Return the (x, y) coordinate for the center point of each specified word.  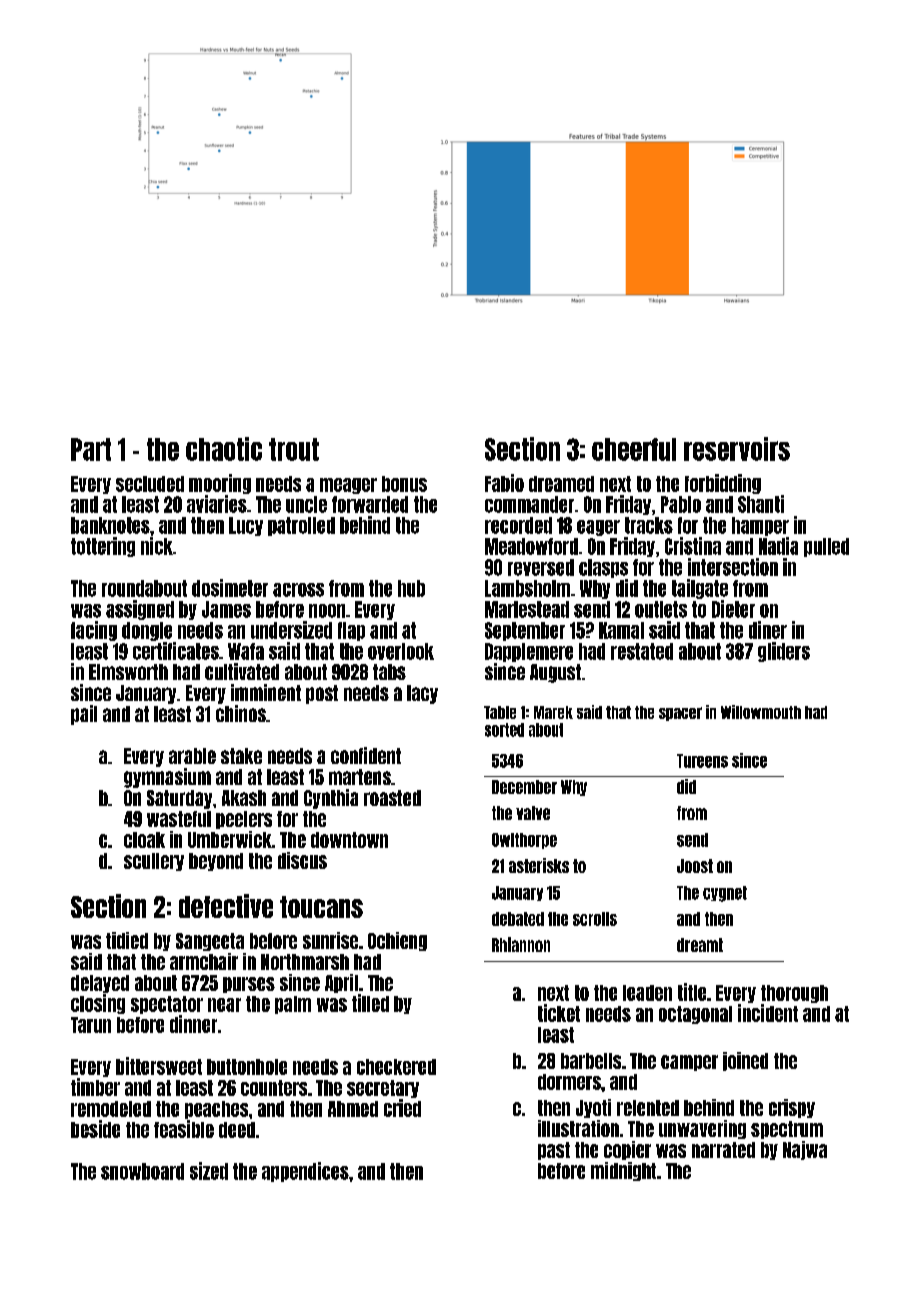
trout (294, 449)
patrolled (301, 526)
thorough (794, 994)
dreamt (700, 945)
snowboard (142, 1171)
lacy (422, 694)
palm (293, 1005)
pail (84, 715)
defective (226, 906)
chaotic (224, 449)
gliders (784, 652)
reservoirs (737, 449)
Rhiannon (521, 944)
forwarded (370, 504)
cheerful (634, 449)
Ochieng (397, 941)
